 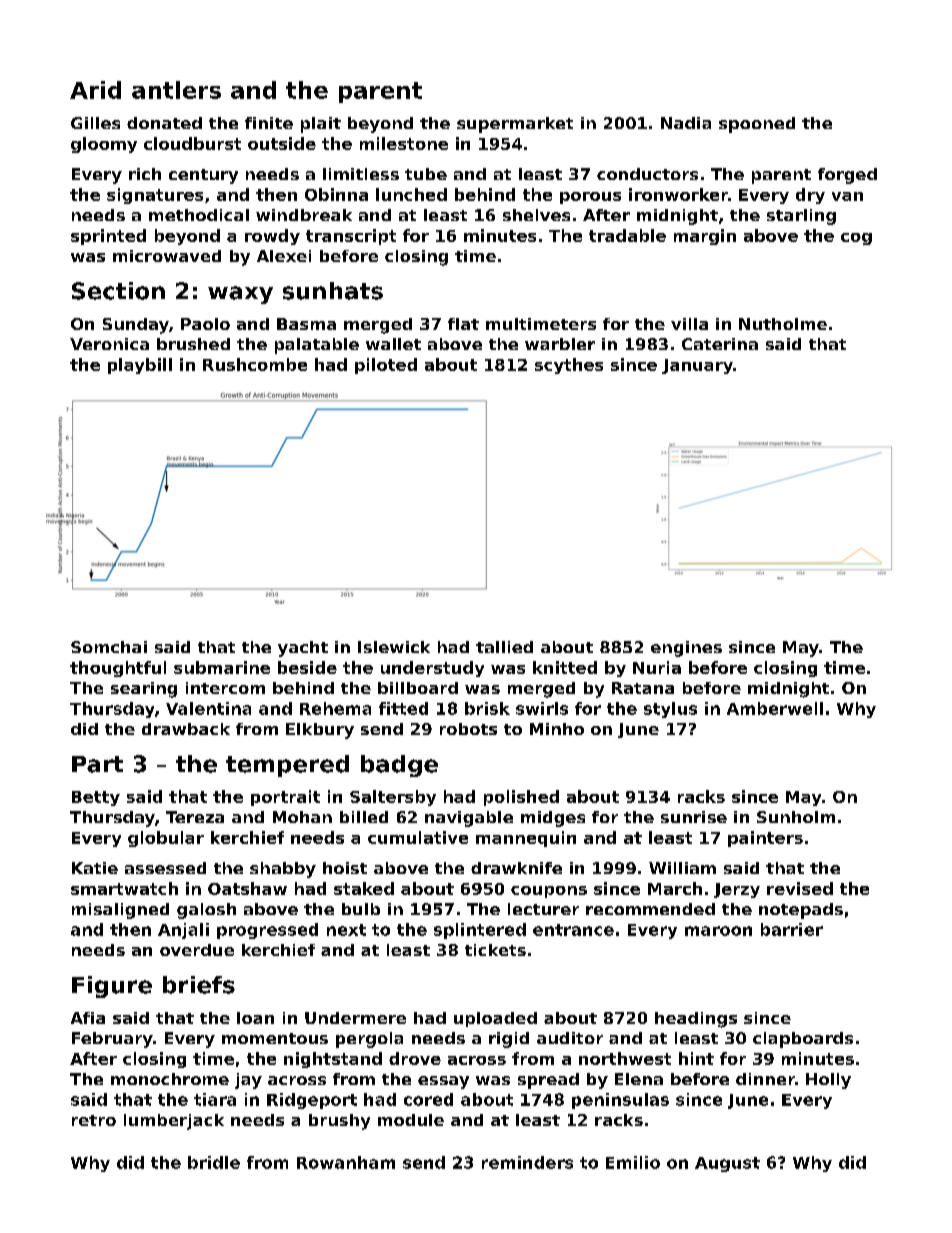 I want to click on sunrise, so click(x=694, y=817).
